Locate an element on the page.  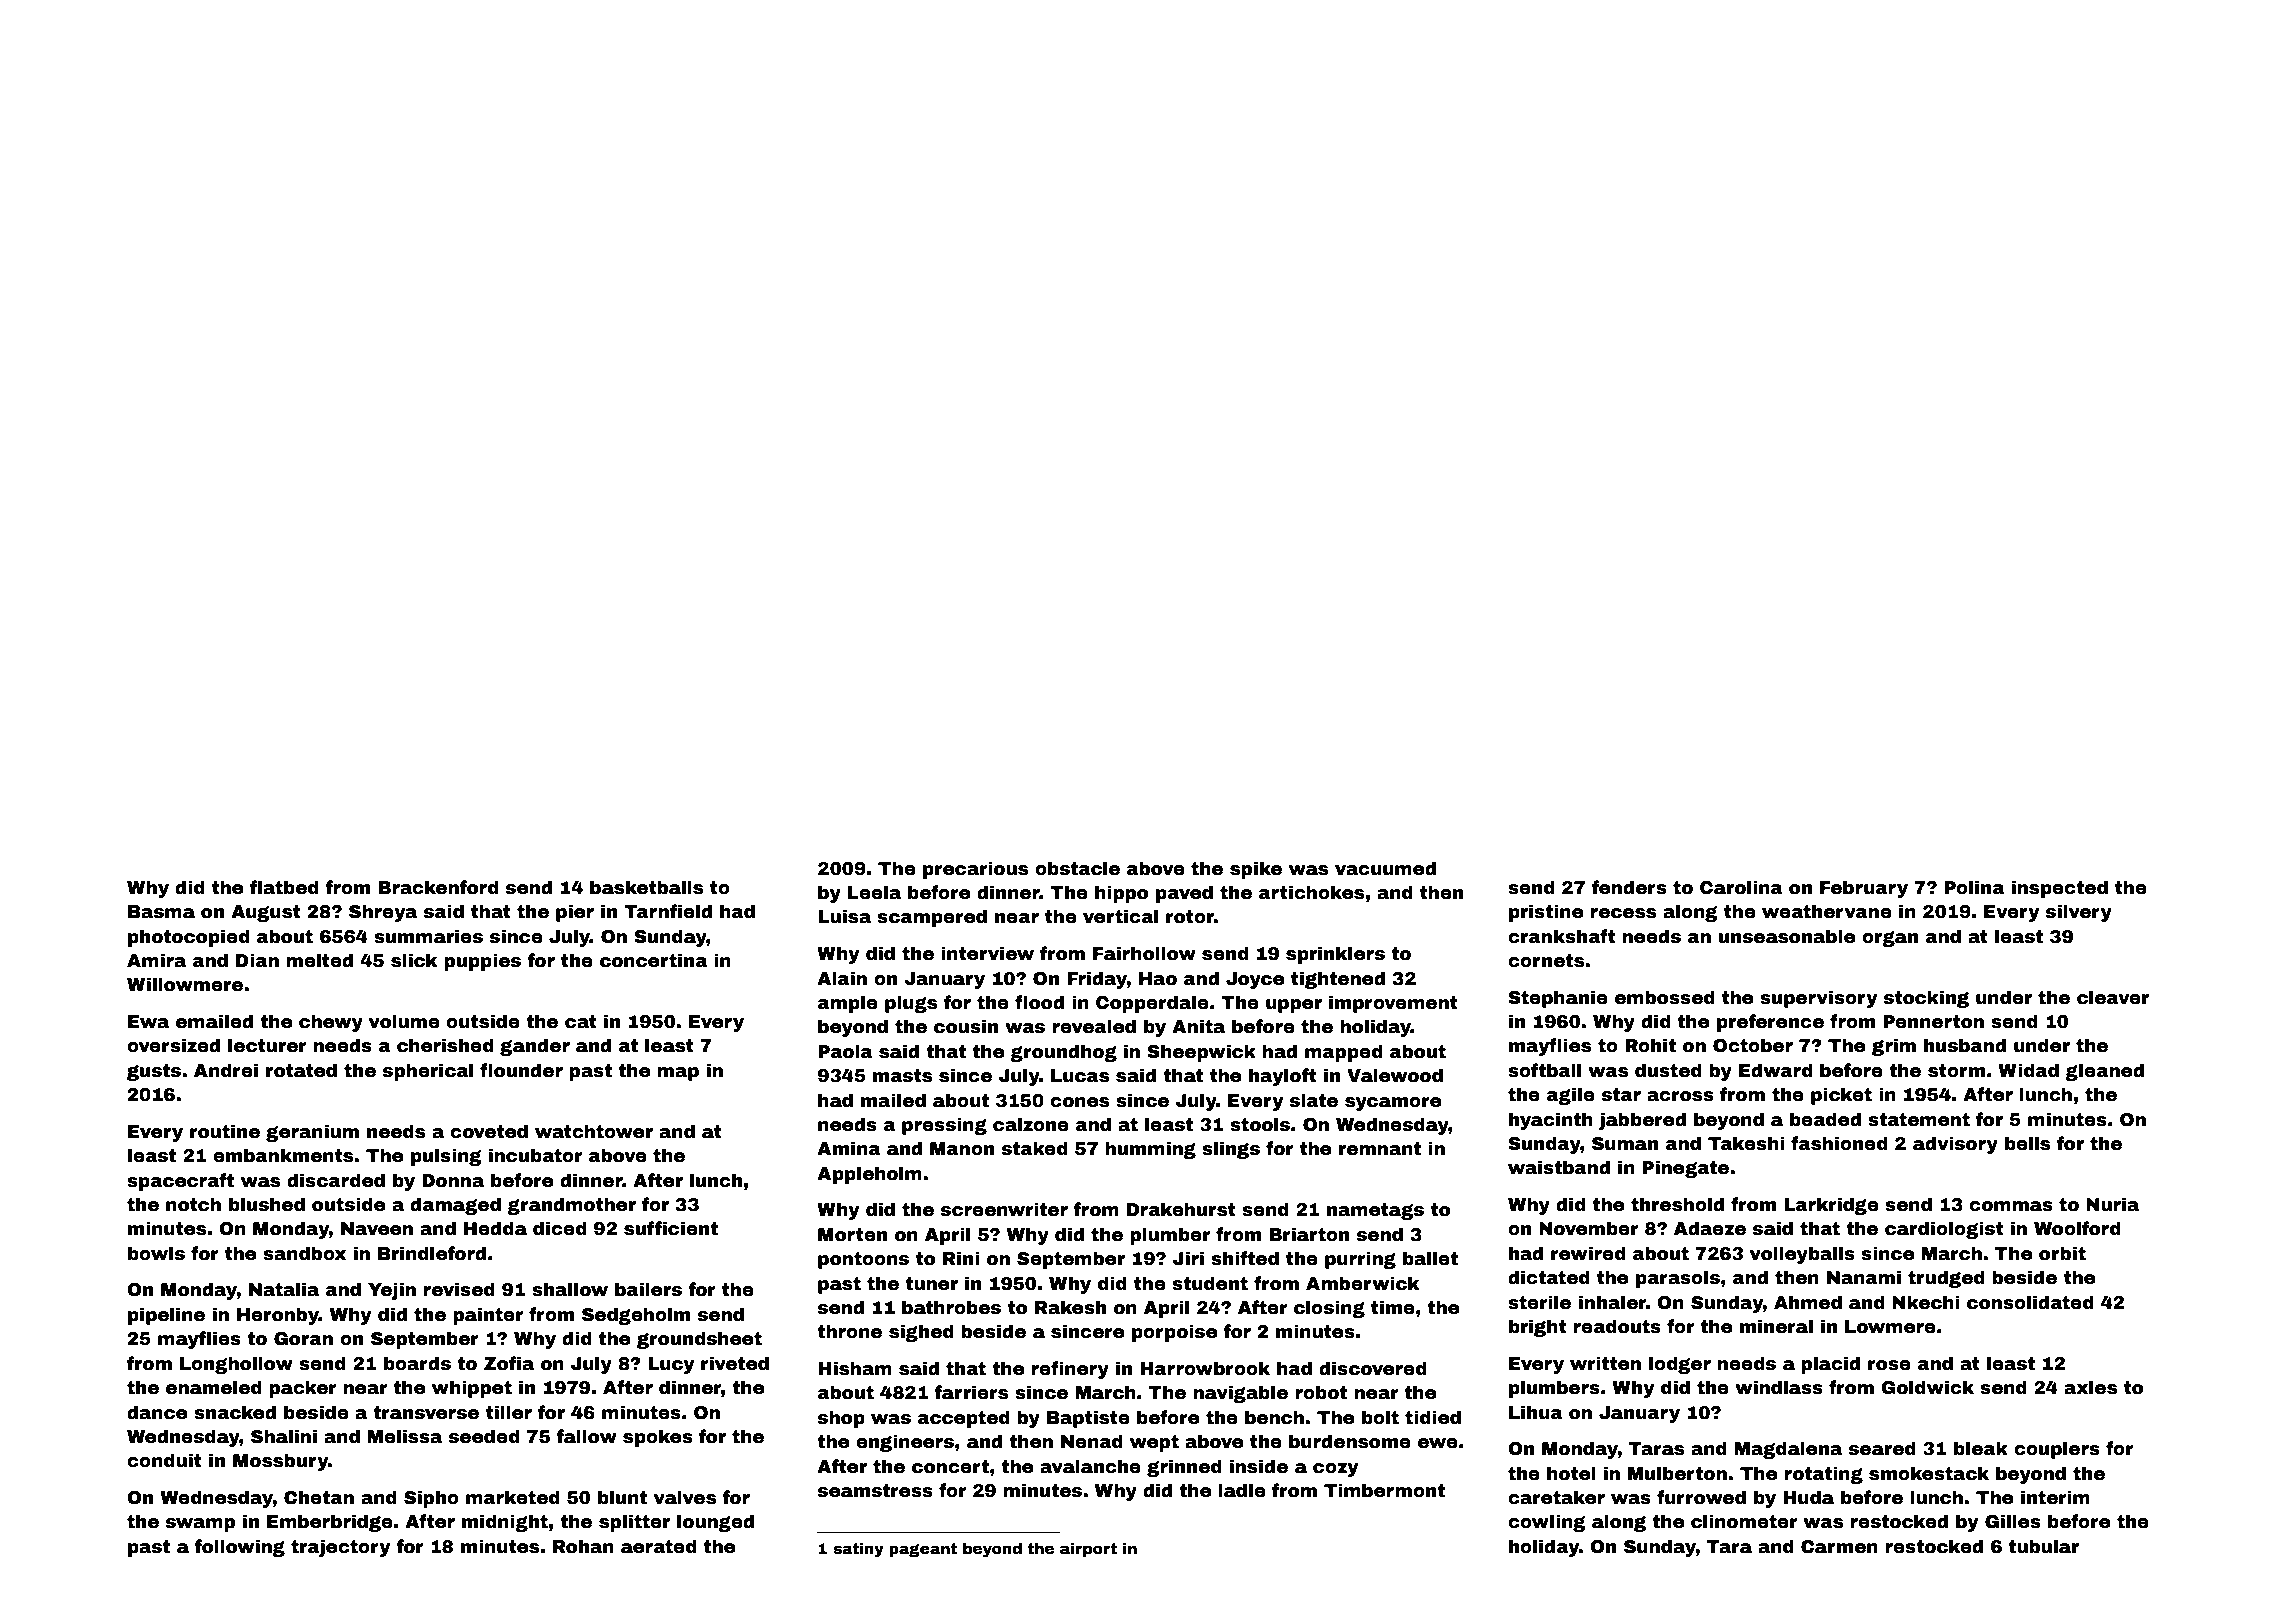
inspected is located at coordinates (2060, 889).
